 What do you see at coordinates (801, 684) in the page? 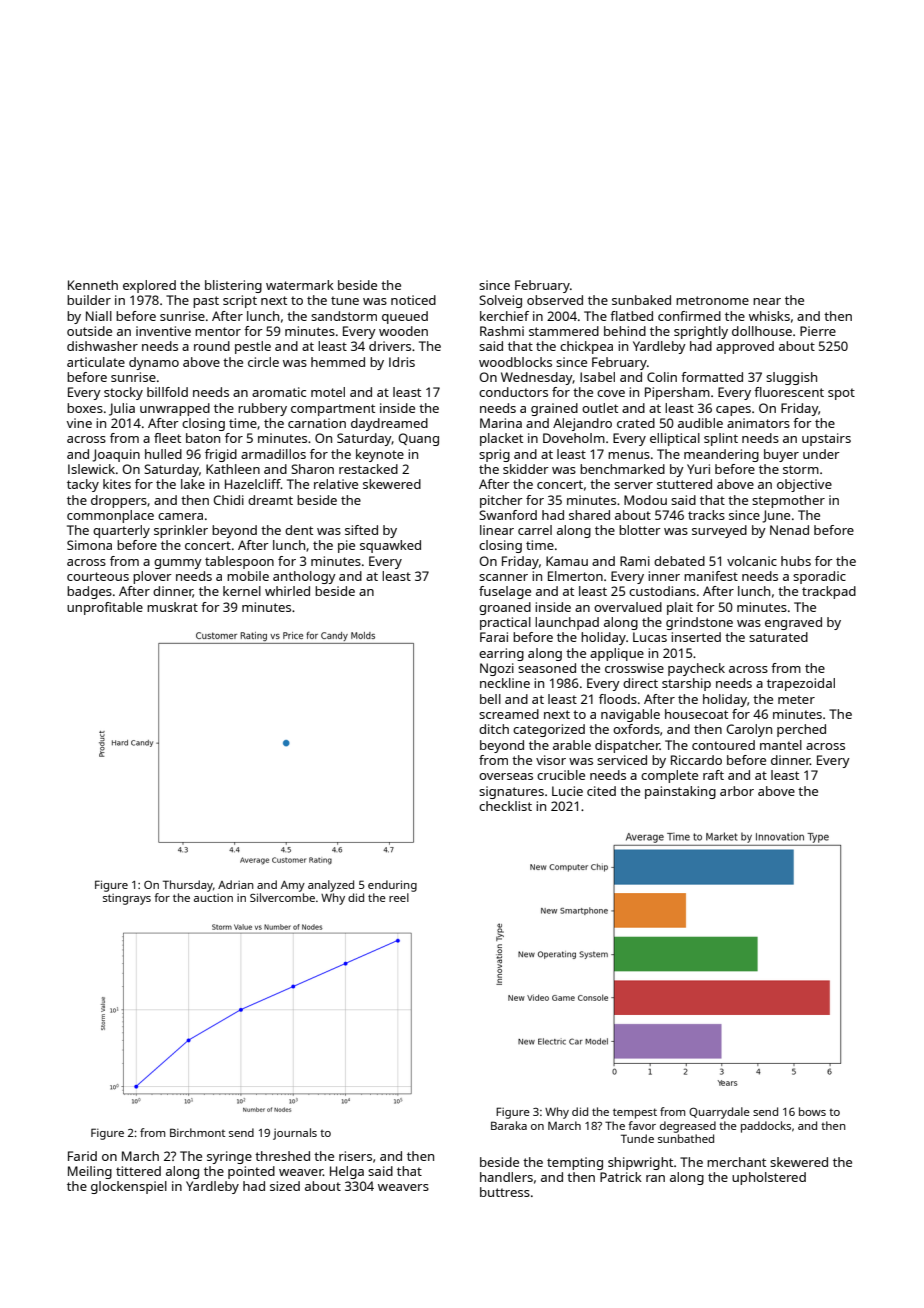
I see `trapezoidal` at bounding box center [801, 684].
